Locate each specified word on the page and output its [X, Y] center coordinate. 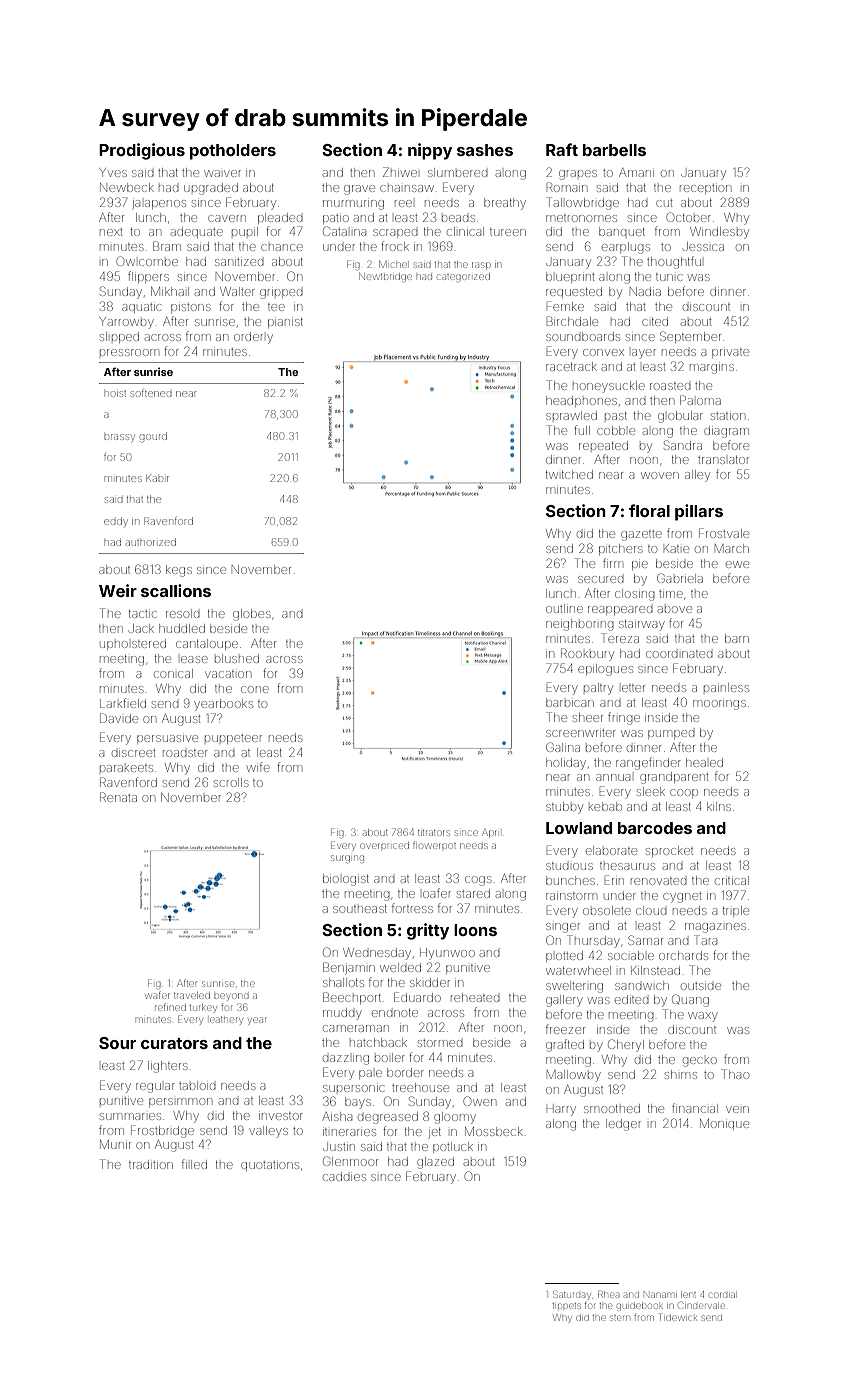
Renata [118, 797]
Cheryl [626, 1045]
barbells [614, 150]
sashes [485, 150]
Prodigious [142, 151]
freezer [565, 1029]
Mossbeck [494, 1131]
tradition [151, 1165]
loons [475, 930]
